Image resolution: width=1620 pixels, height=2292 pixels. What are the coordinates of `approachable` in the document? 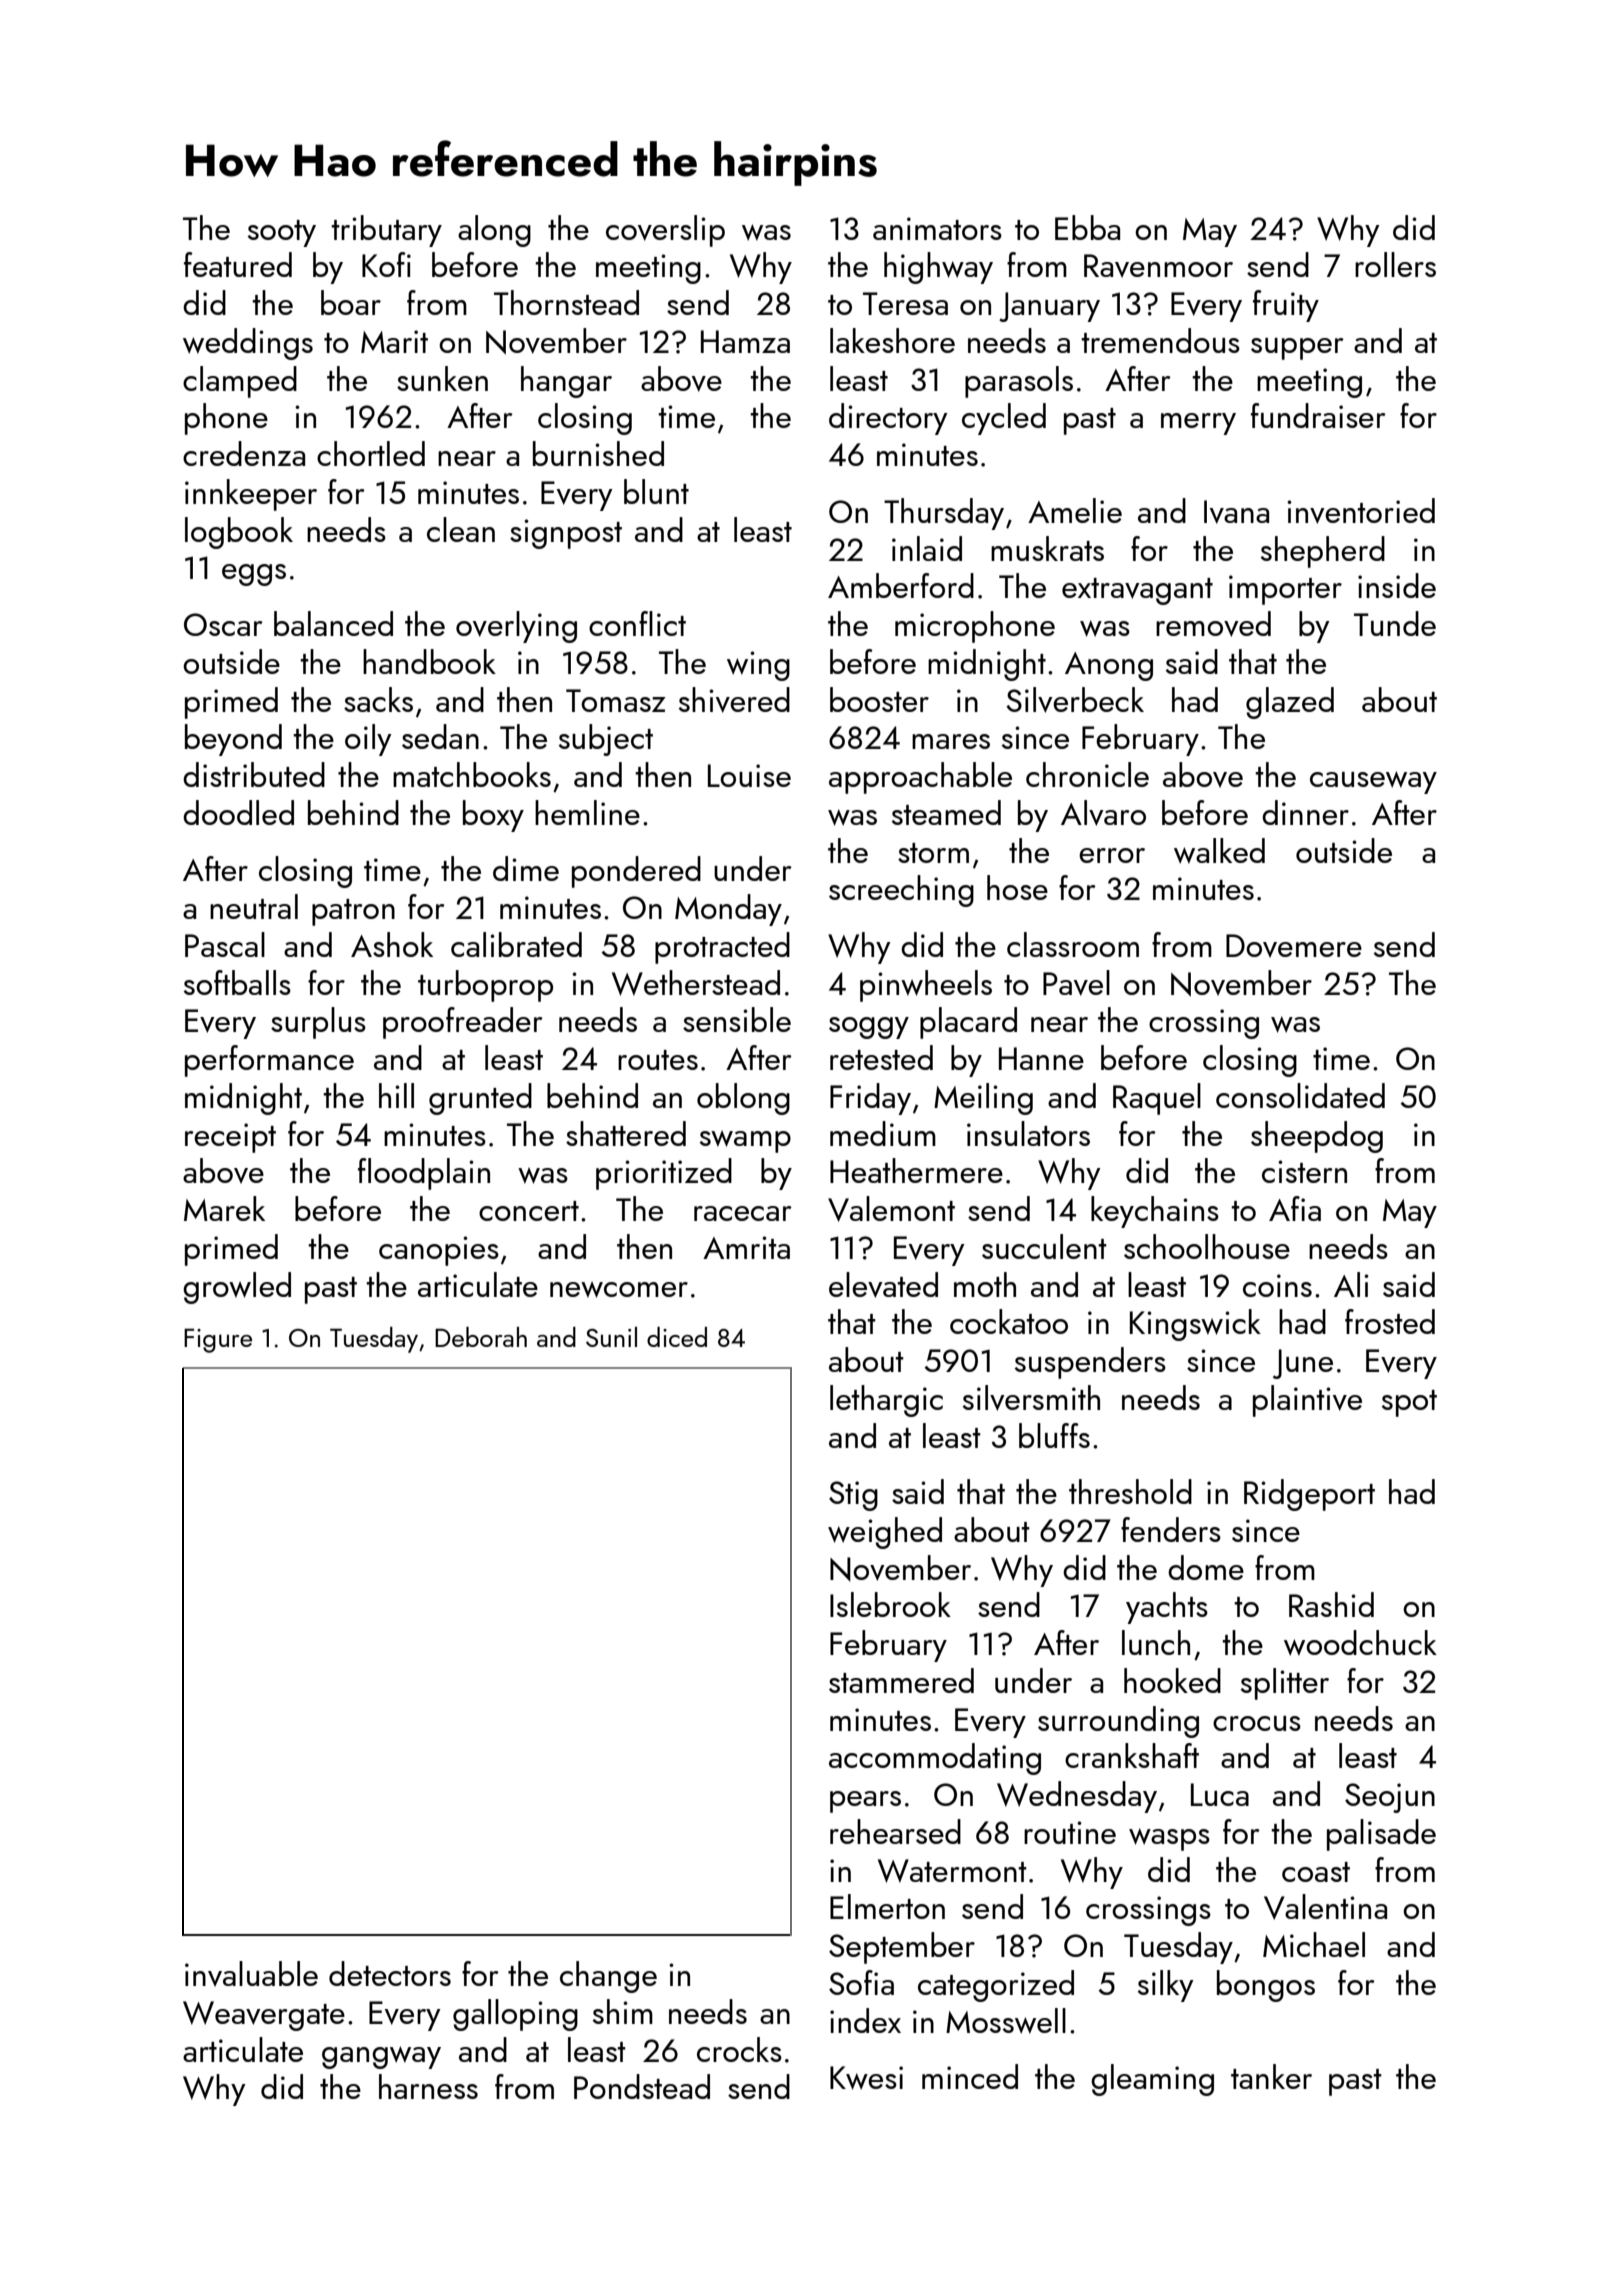 It's located at (920, 778).
